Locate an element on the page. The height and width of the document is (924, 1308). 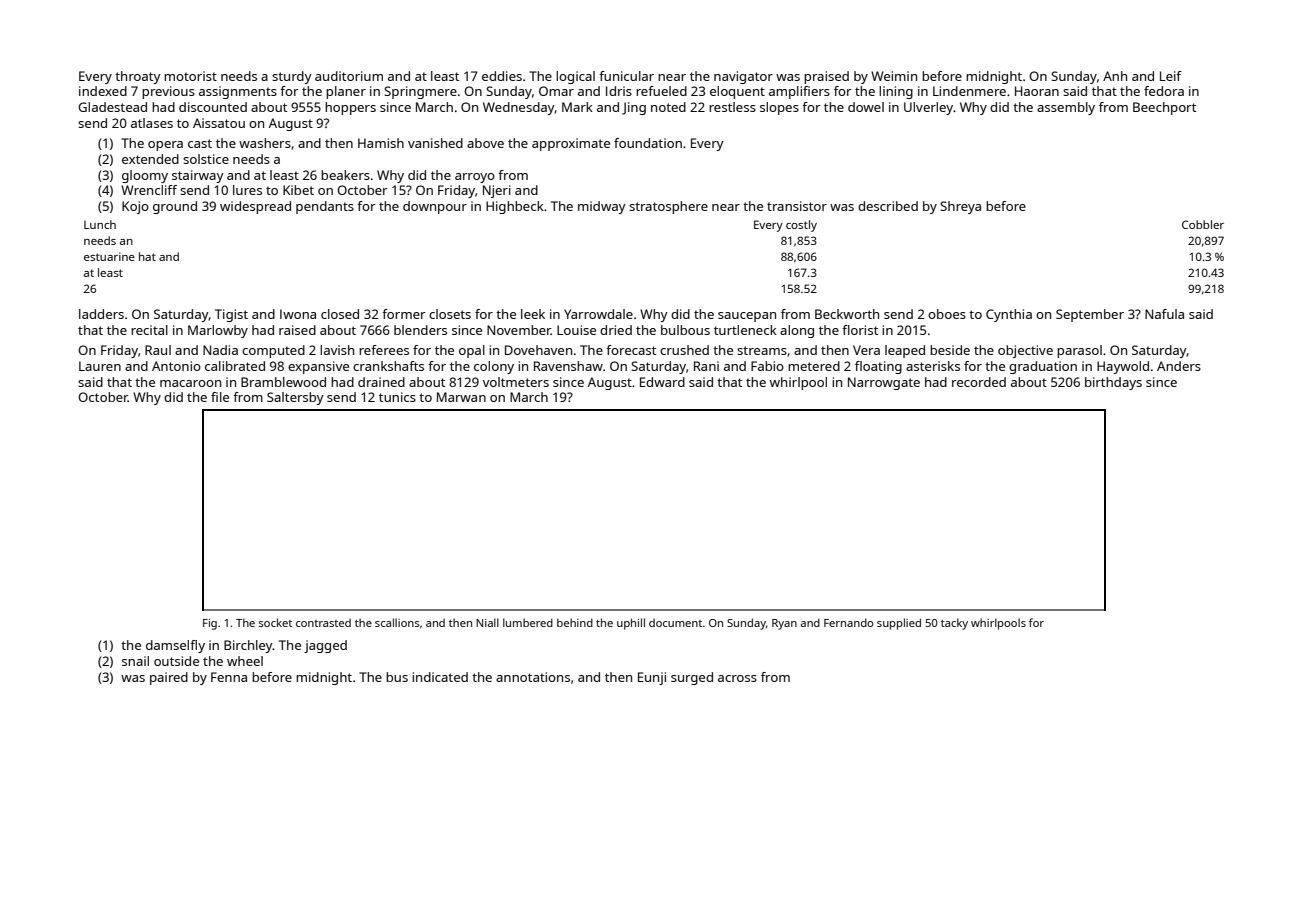
Eunji is located at coordinates (652, 678).
